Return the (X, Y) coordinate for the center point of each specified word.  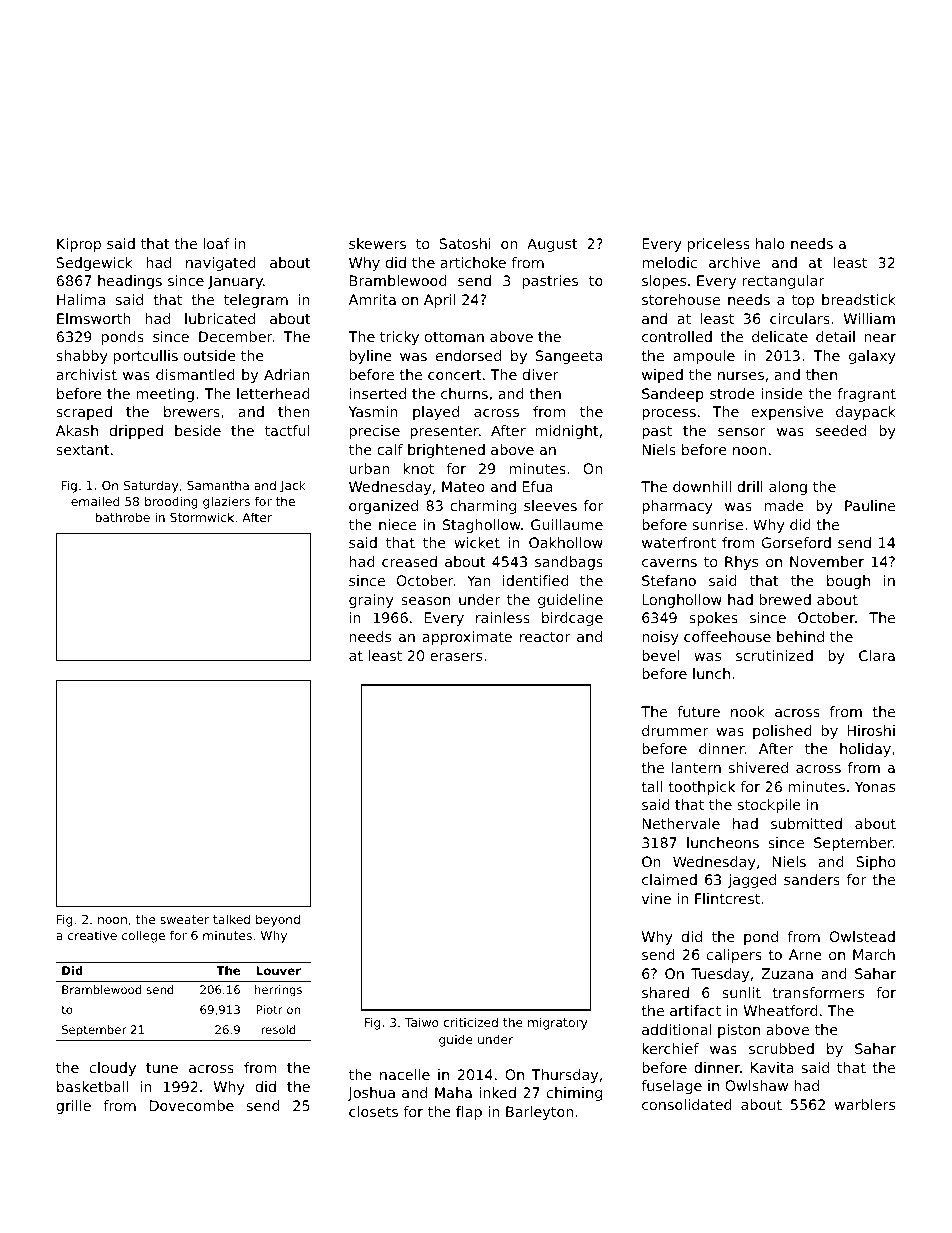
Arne (805, 954)
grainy (371, 601)
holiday (865, 750)
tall (651, 786)
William (869, 318)
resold (278, 1029)
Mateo (463, 486)
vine (656, 898)
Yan (479, 580)
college (143, 936)
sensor (741, 432)
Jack (293, 486)
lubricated (220, 318)
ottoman (454, 337)
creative (92, 935)
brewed (785, 599)
